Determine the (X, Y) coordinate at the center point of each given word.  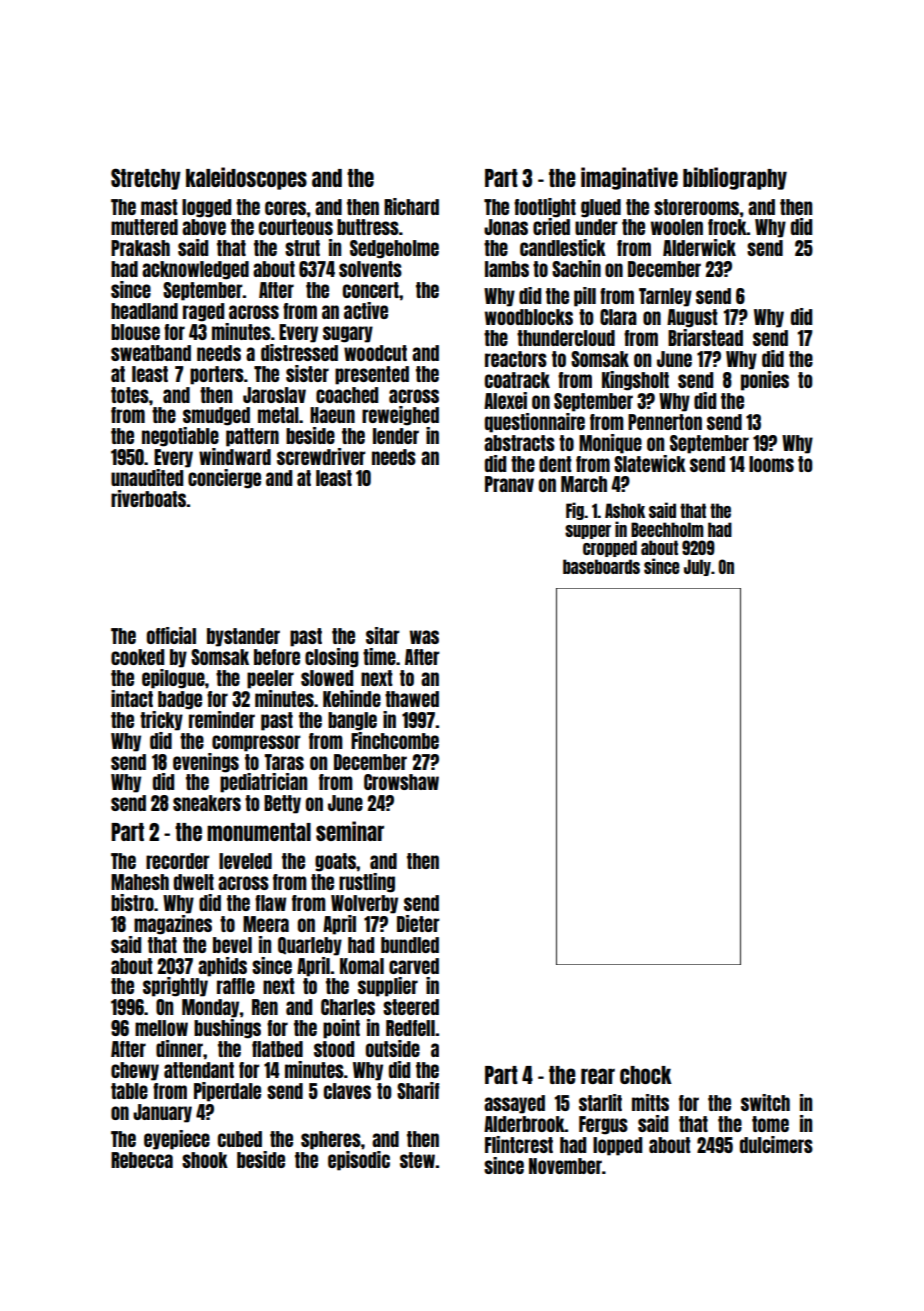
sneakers (207, 803)
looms (771, 464)
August (692, 318)
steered (411, 1007)
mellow (161, 1028)
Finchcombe (395, 740)
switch (765, 1102)
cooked (137, 657)
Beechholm (667, 529)
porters (217, 375)
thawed (412, 699)
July (697, 567)
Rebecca (142, 1160)
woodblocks (529, 317)
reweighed (400, 416)
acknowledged (195, 270)
